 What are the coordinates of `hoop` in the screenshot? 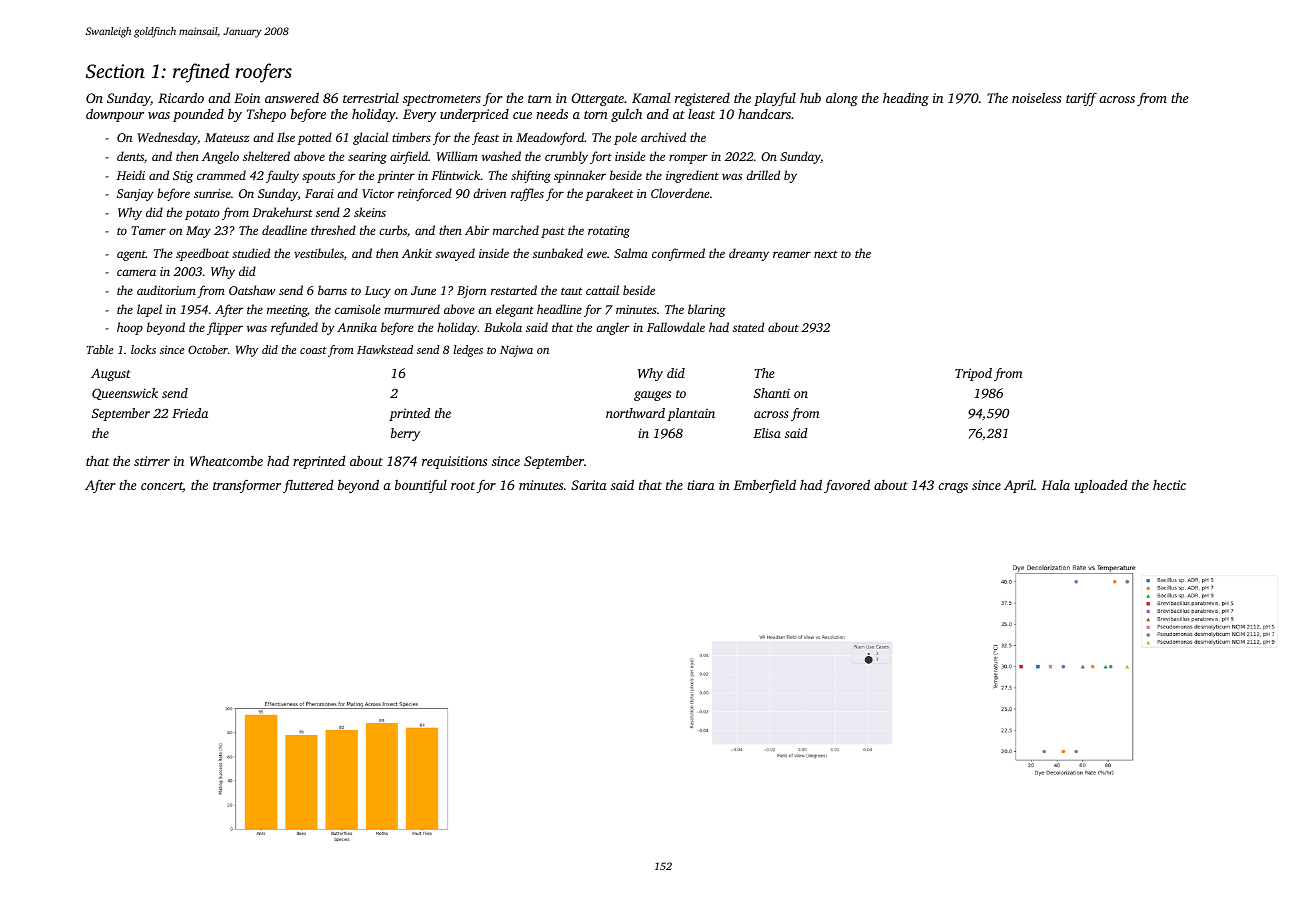 It's located at (130, 328).
